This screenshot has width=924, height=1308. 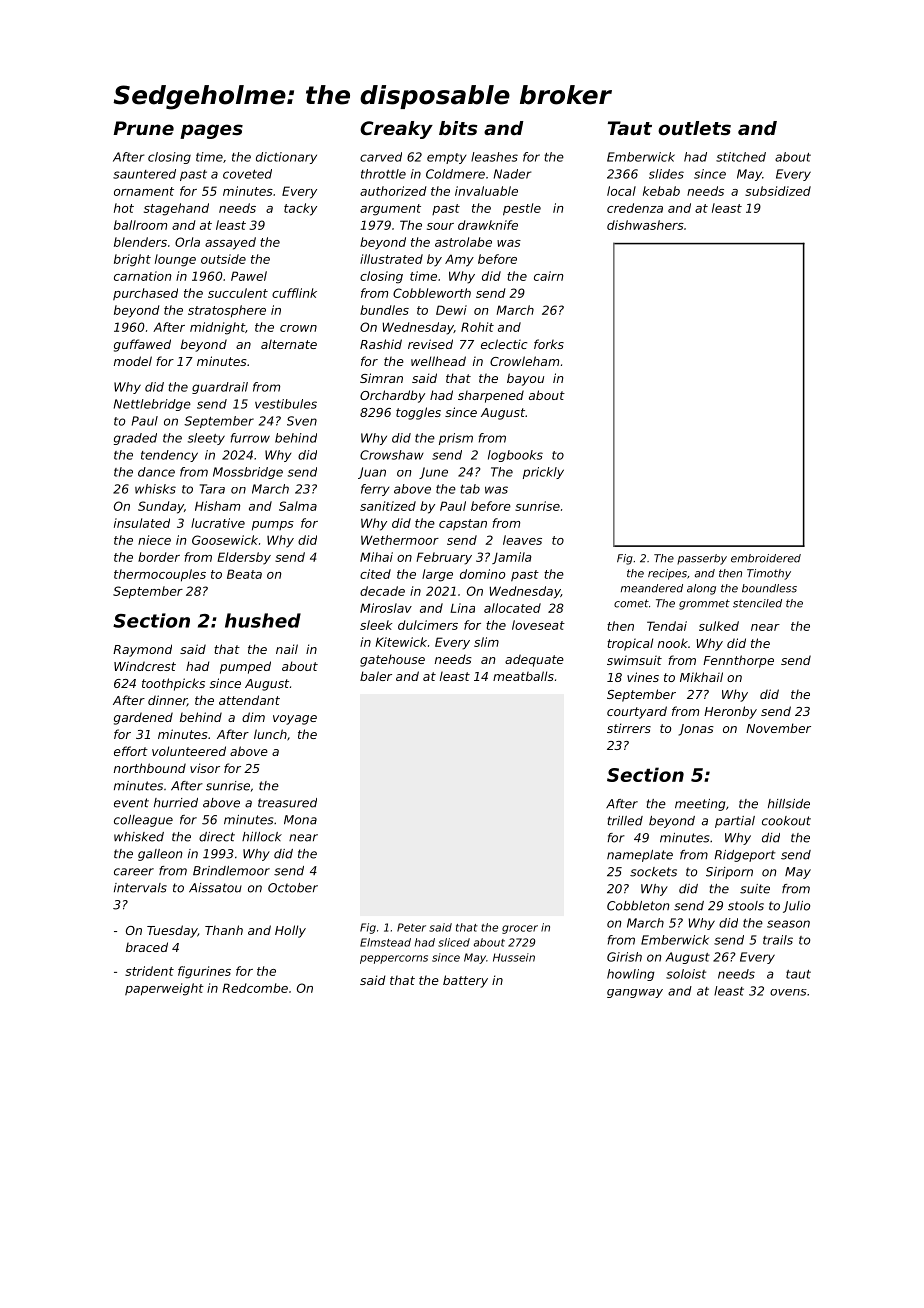 What do you see at coordinates (778, 191) in the screenshot?
I see `subsidized` at bounding box center [778, 191].
